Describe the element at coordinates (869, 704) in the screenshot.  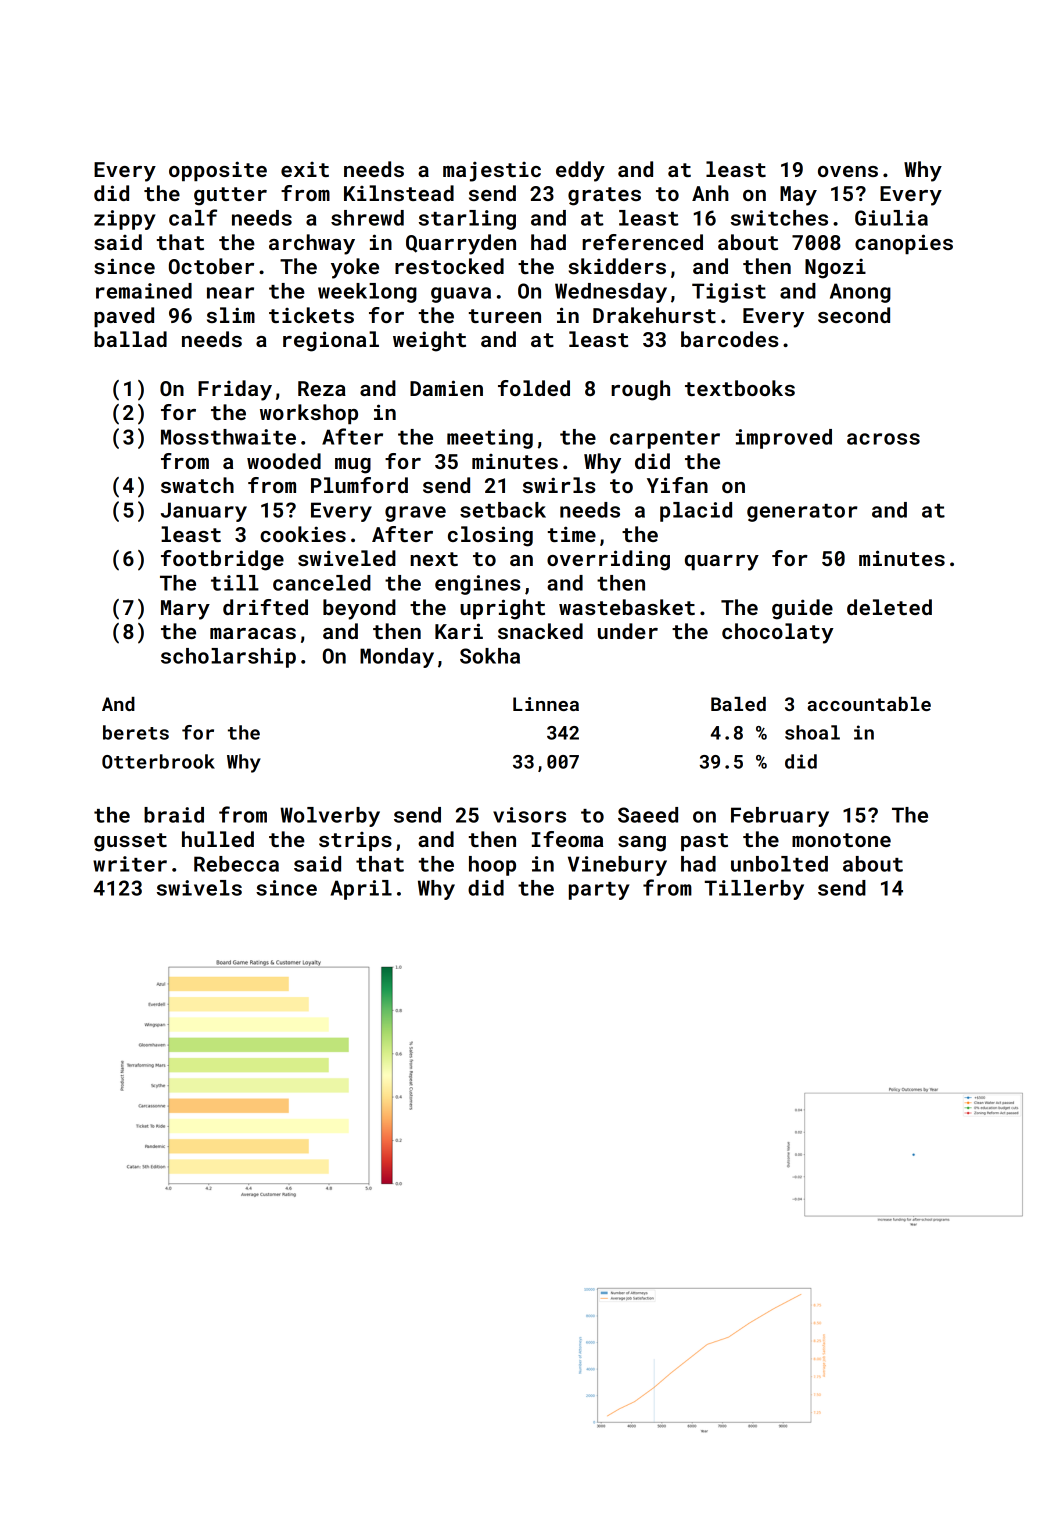
I see `accountable` at that location.
